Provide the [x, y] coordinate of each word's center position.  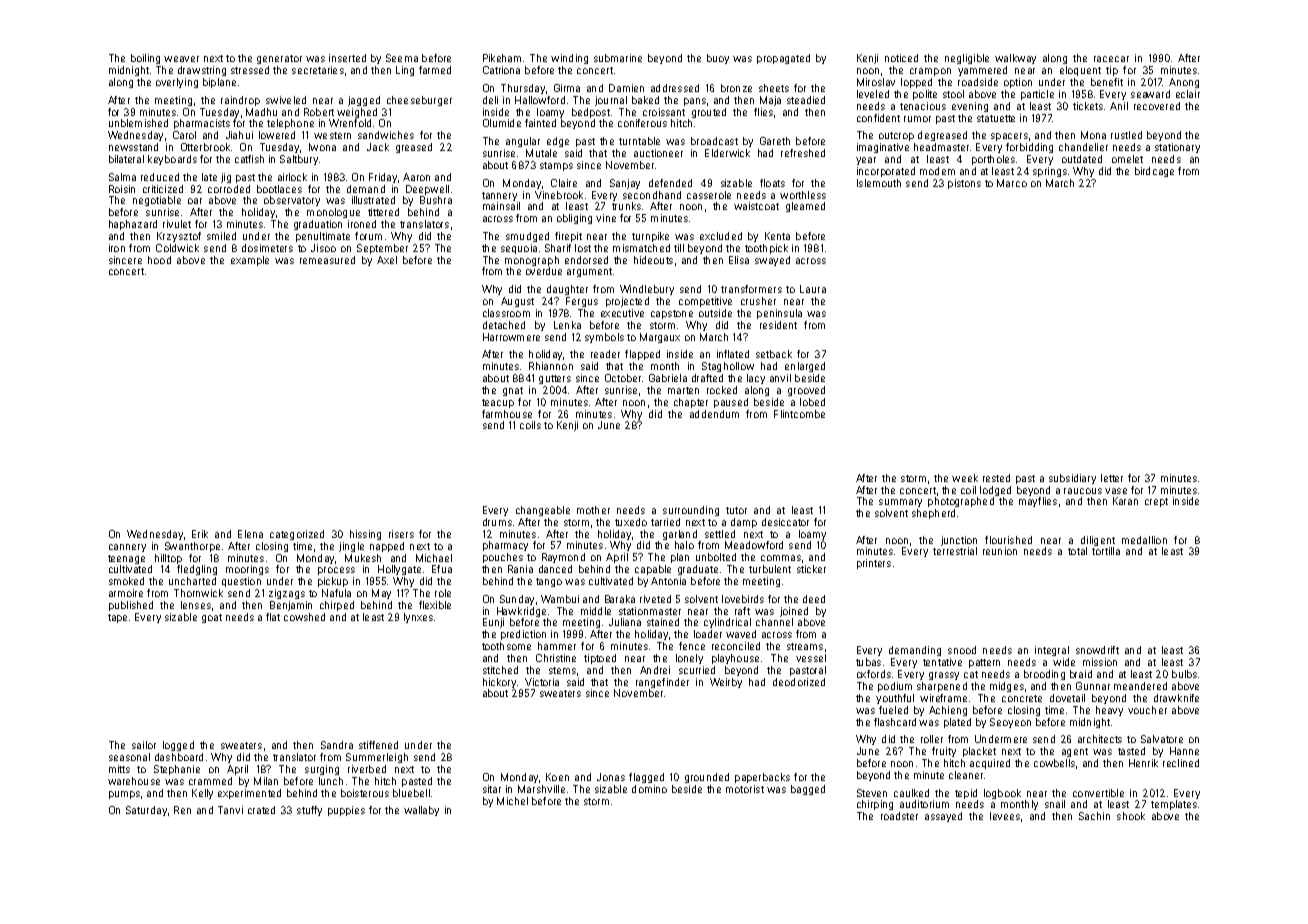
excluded [721, 236]
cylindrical [727, 623]
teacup [498, 403]
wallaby [421, 811]
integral [1052, 651]
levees [1005, 816]
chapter [691, 403]
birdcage [1154, 172]
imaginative [883, 148]
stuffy [309, 811]
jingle [351, 547]
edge [558, 142]
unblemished [138, 123]
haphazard [133, 225]
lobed [812, 402]
